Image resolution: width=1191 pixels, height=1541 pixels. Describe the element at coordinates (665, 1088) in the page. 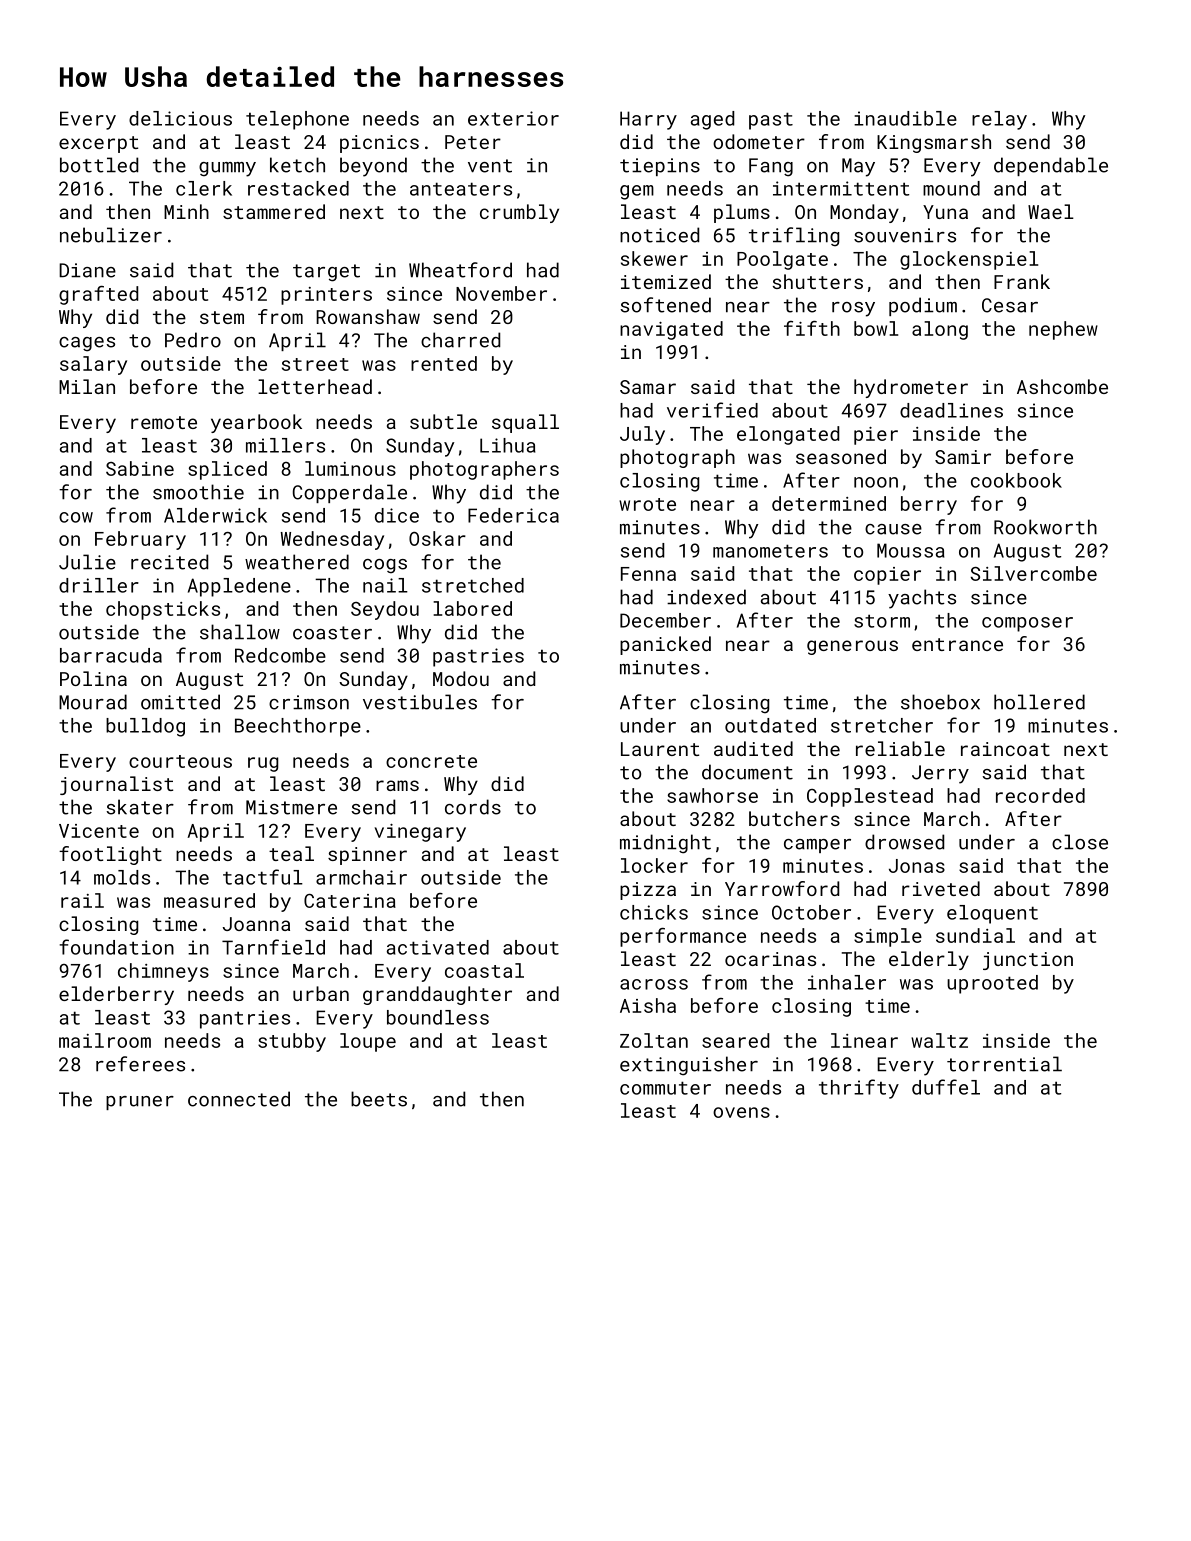

I see `commuter` at that location.
